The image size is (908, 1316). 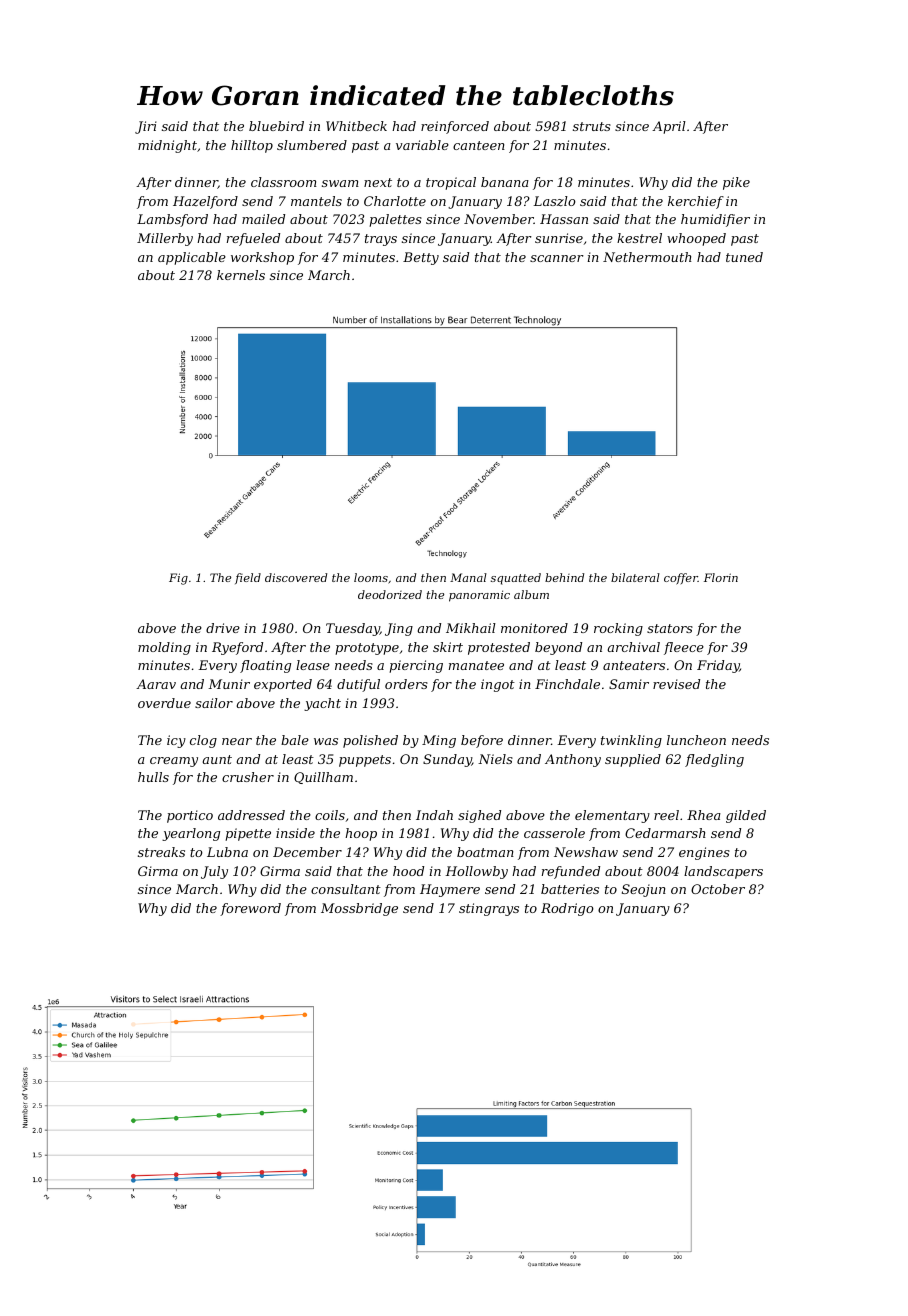 What do you see at coordinates (534, 628) in the image?
I see `monitored` at bounding box center [534, 628].
